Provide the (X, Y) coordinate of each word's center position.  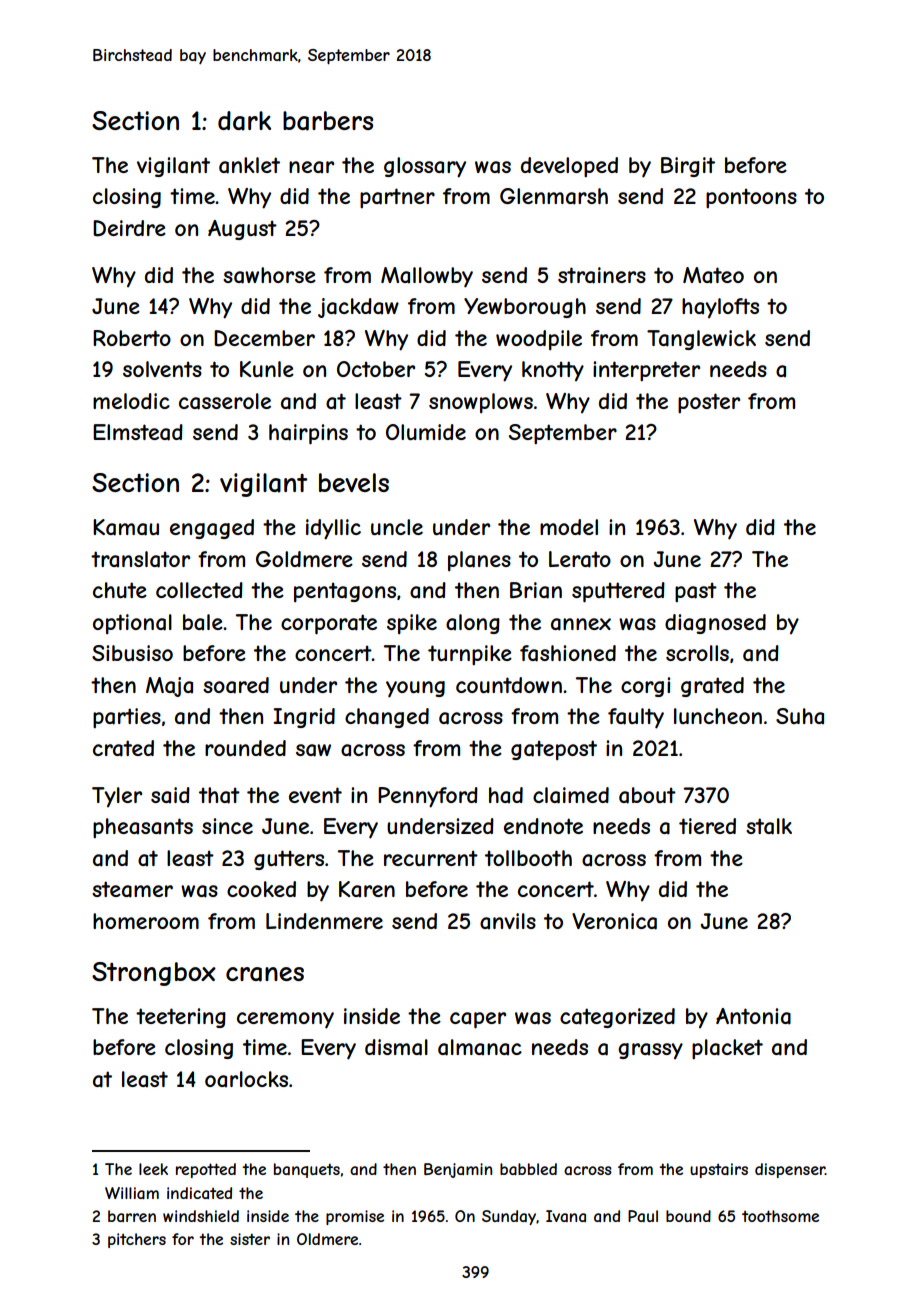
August (242, 230)
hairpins (308, 434)
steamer (132, 889)
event (315, 795)
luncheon (718, 716)
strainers (602, 275)
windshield (201, 1216)
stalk (769, 826)
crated (123, 748)
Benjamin (458, 1170)
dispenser (790, 1170)
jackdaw (358, 308)
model (569, 527)
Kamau (126, 527)
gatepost (554, 750)
